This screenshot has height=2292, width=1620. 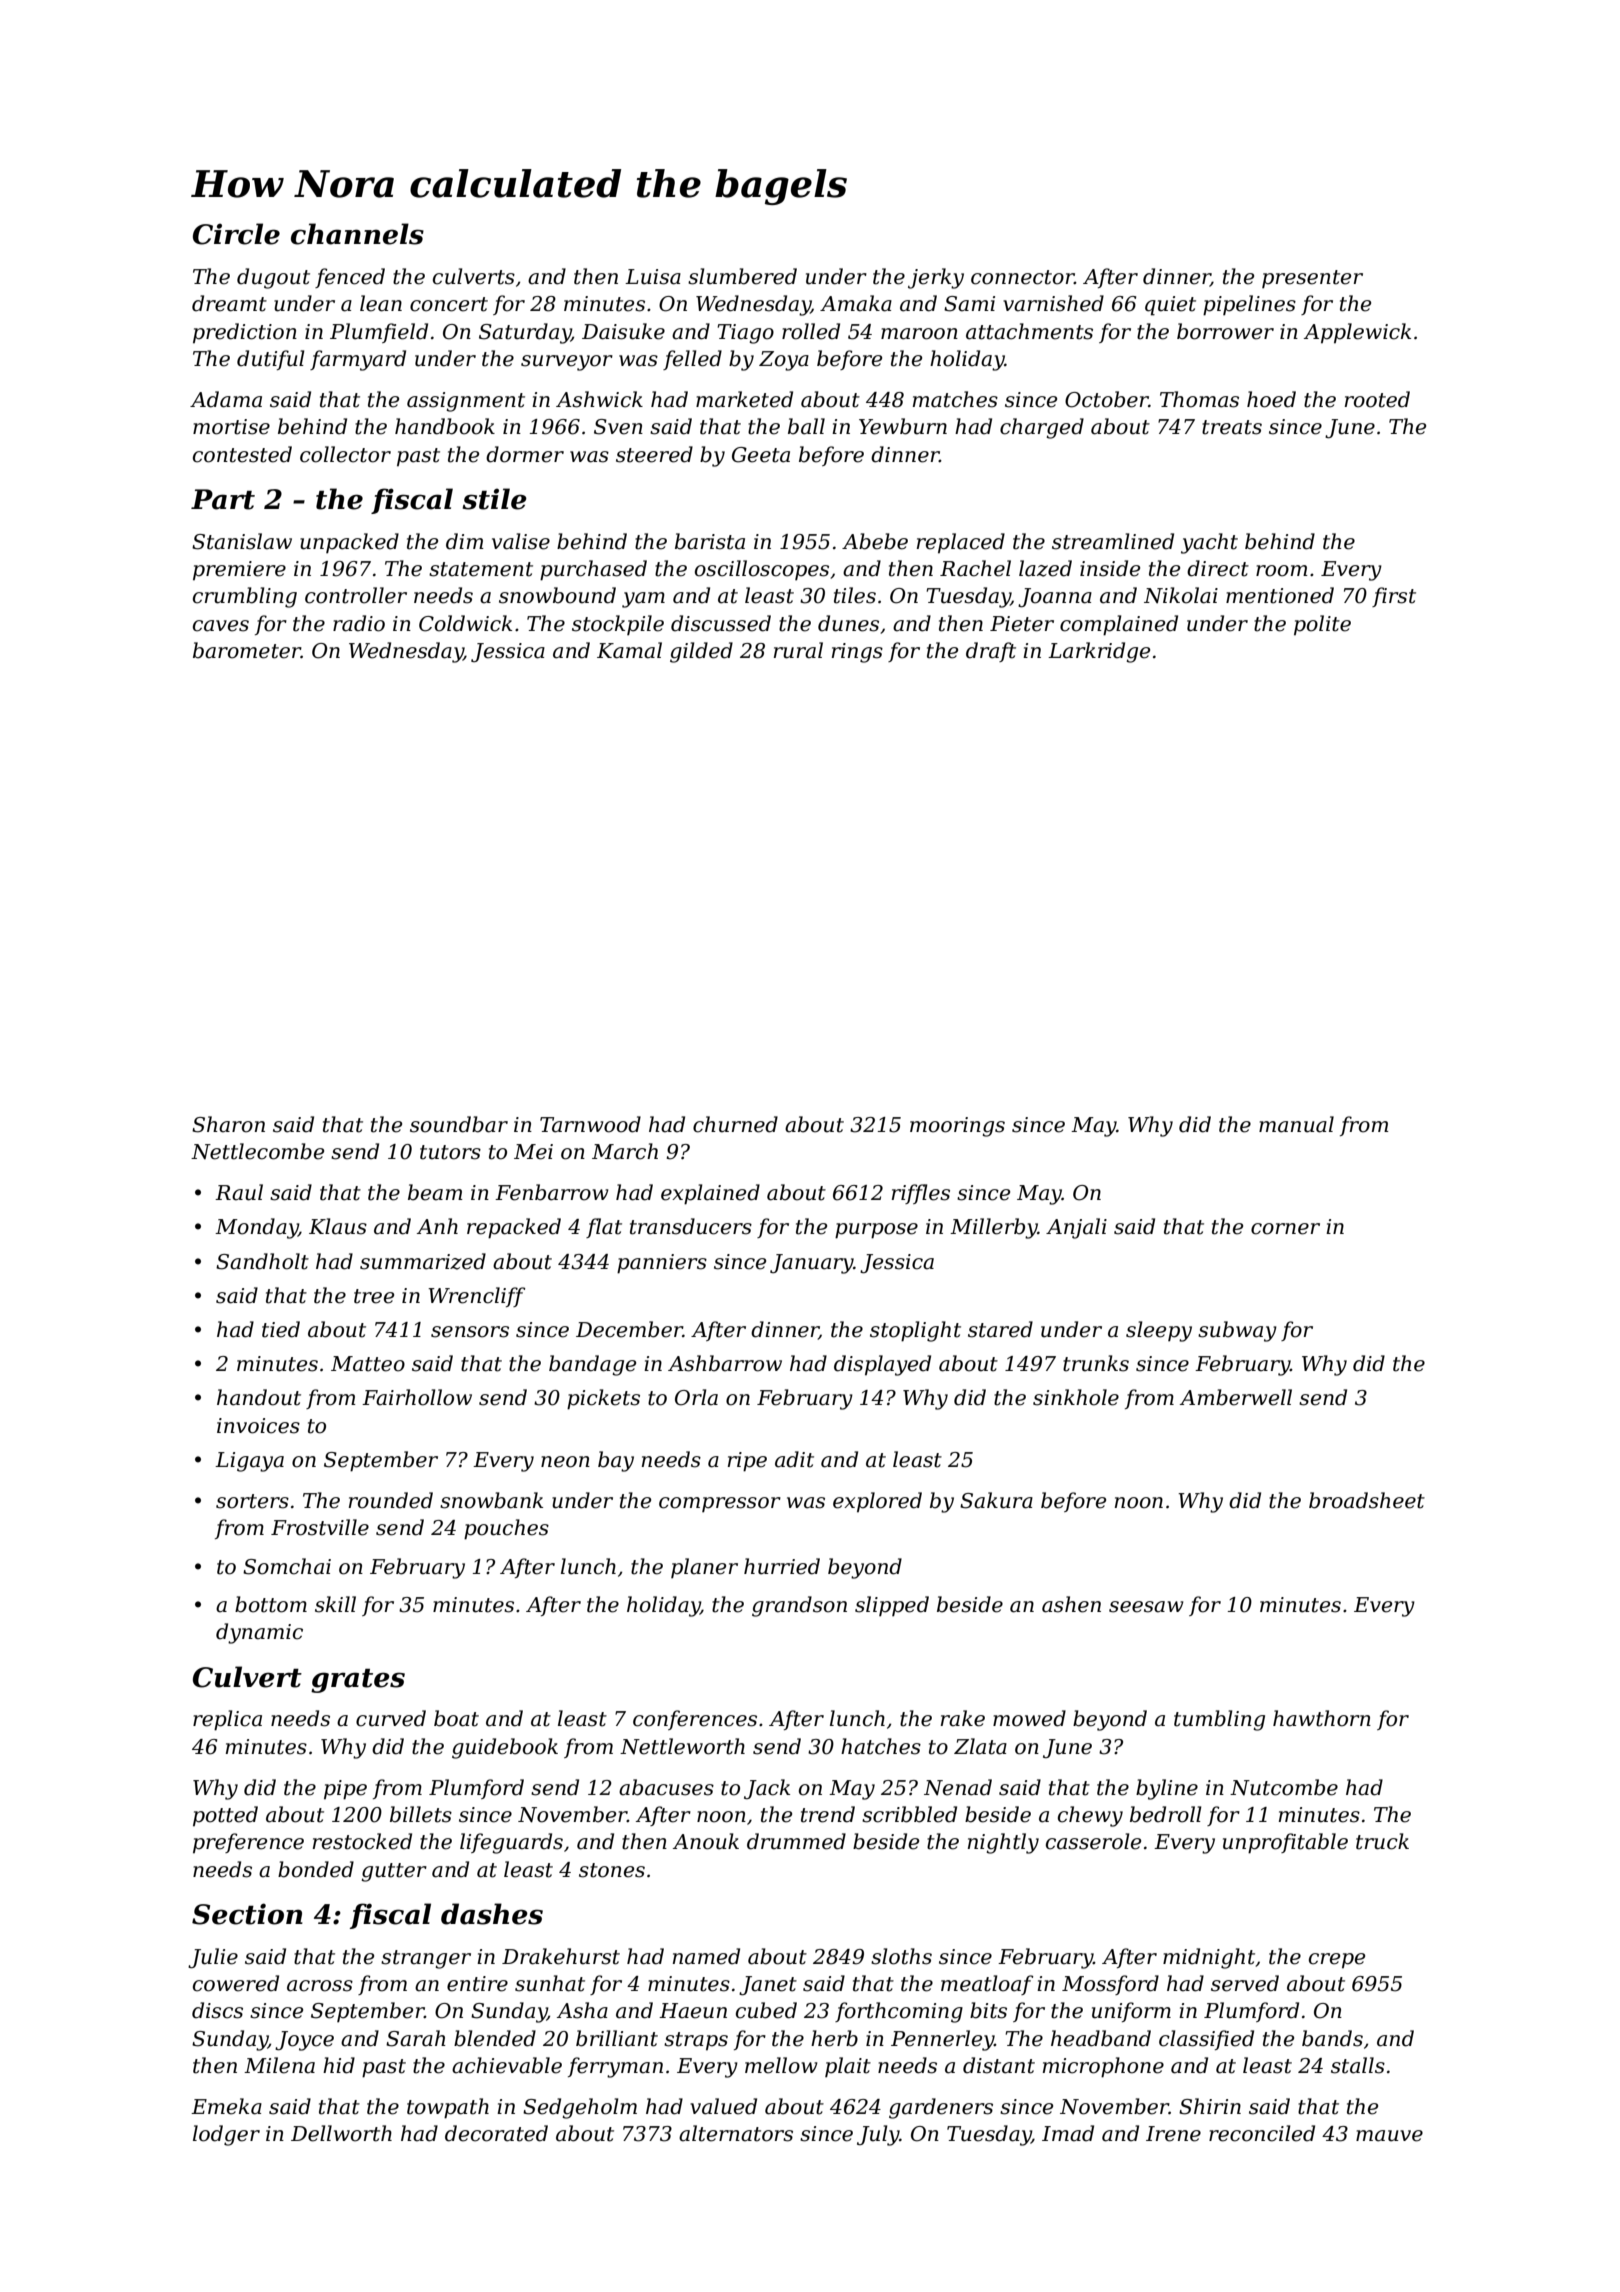 I want to click on unpacked, so click(x=349, y=543).
